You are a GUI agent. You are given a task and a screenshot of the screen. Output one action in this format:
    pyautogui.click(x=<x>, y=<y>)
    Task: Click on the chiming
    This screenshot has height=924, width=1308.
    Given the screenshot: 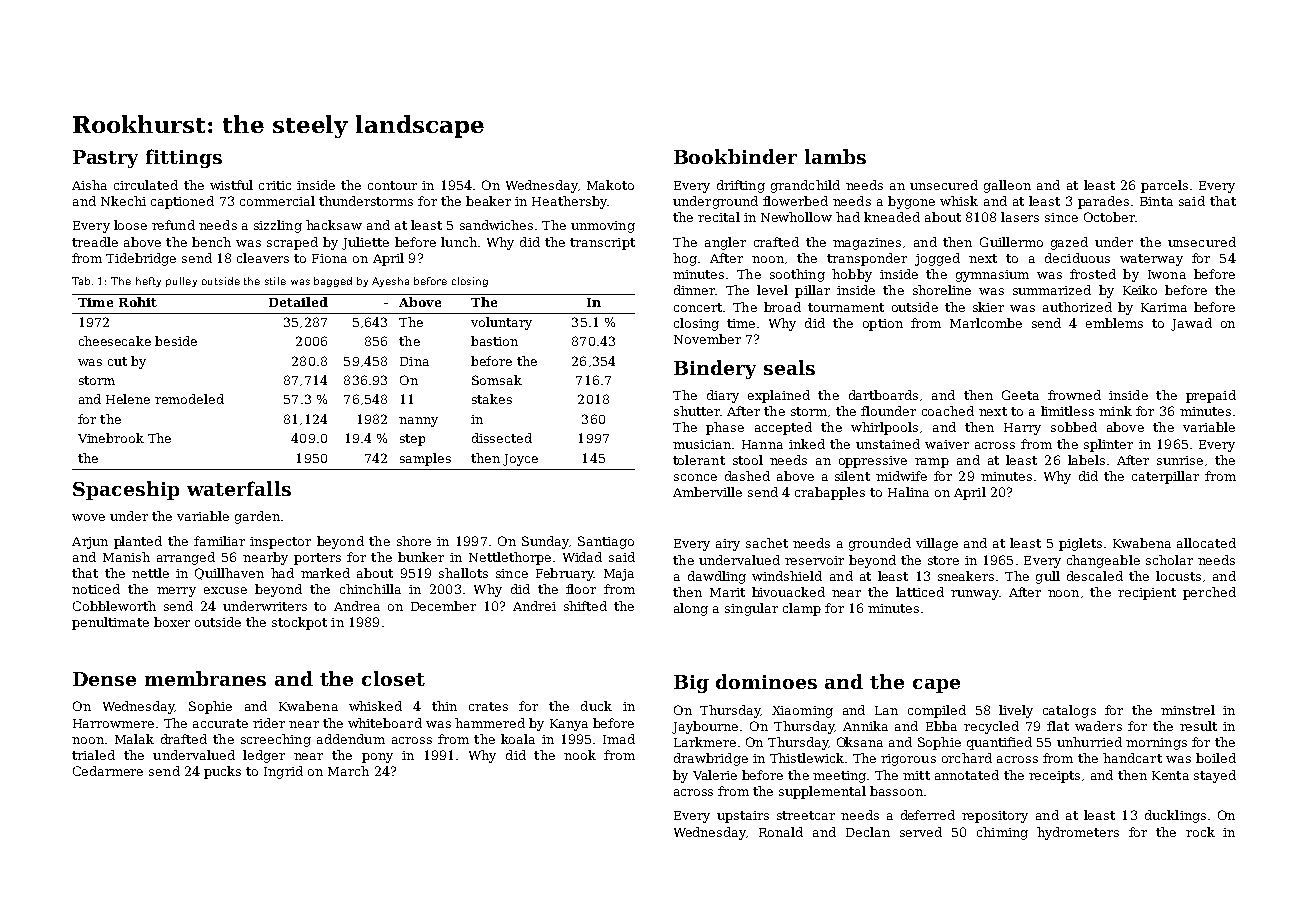 What is the action you would take?
    pyautogui.click(x=1002, y=833)
